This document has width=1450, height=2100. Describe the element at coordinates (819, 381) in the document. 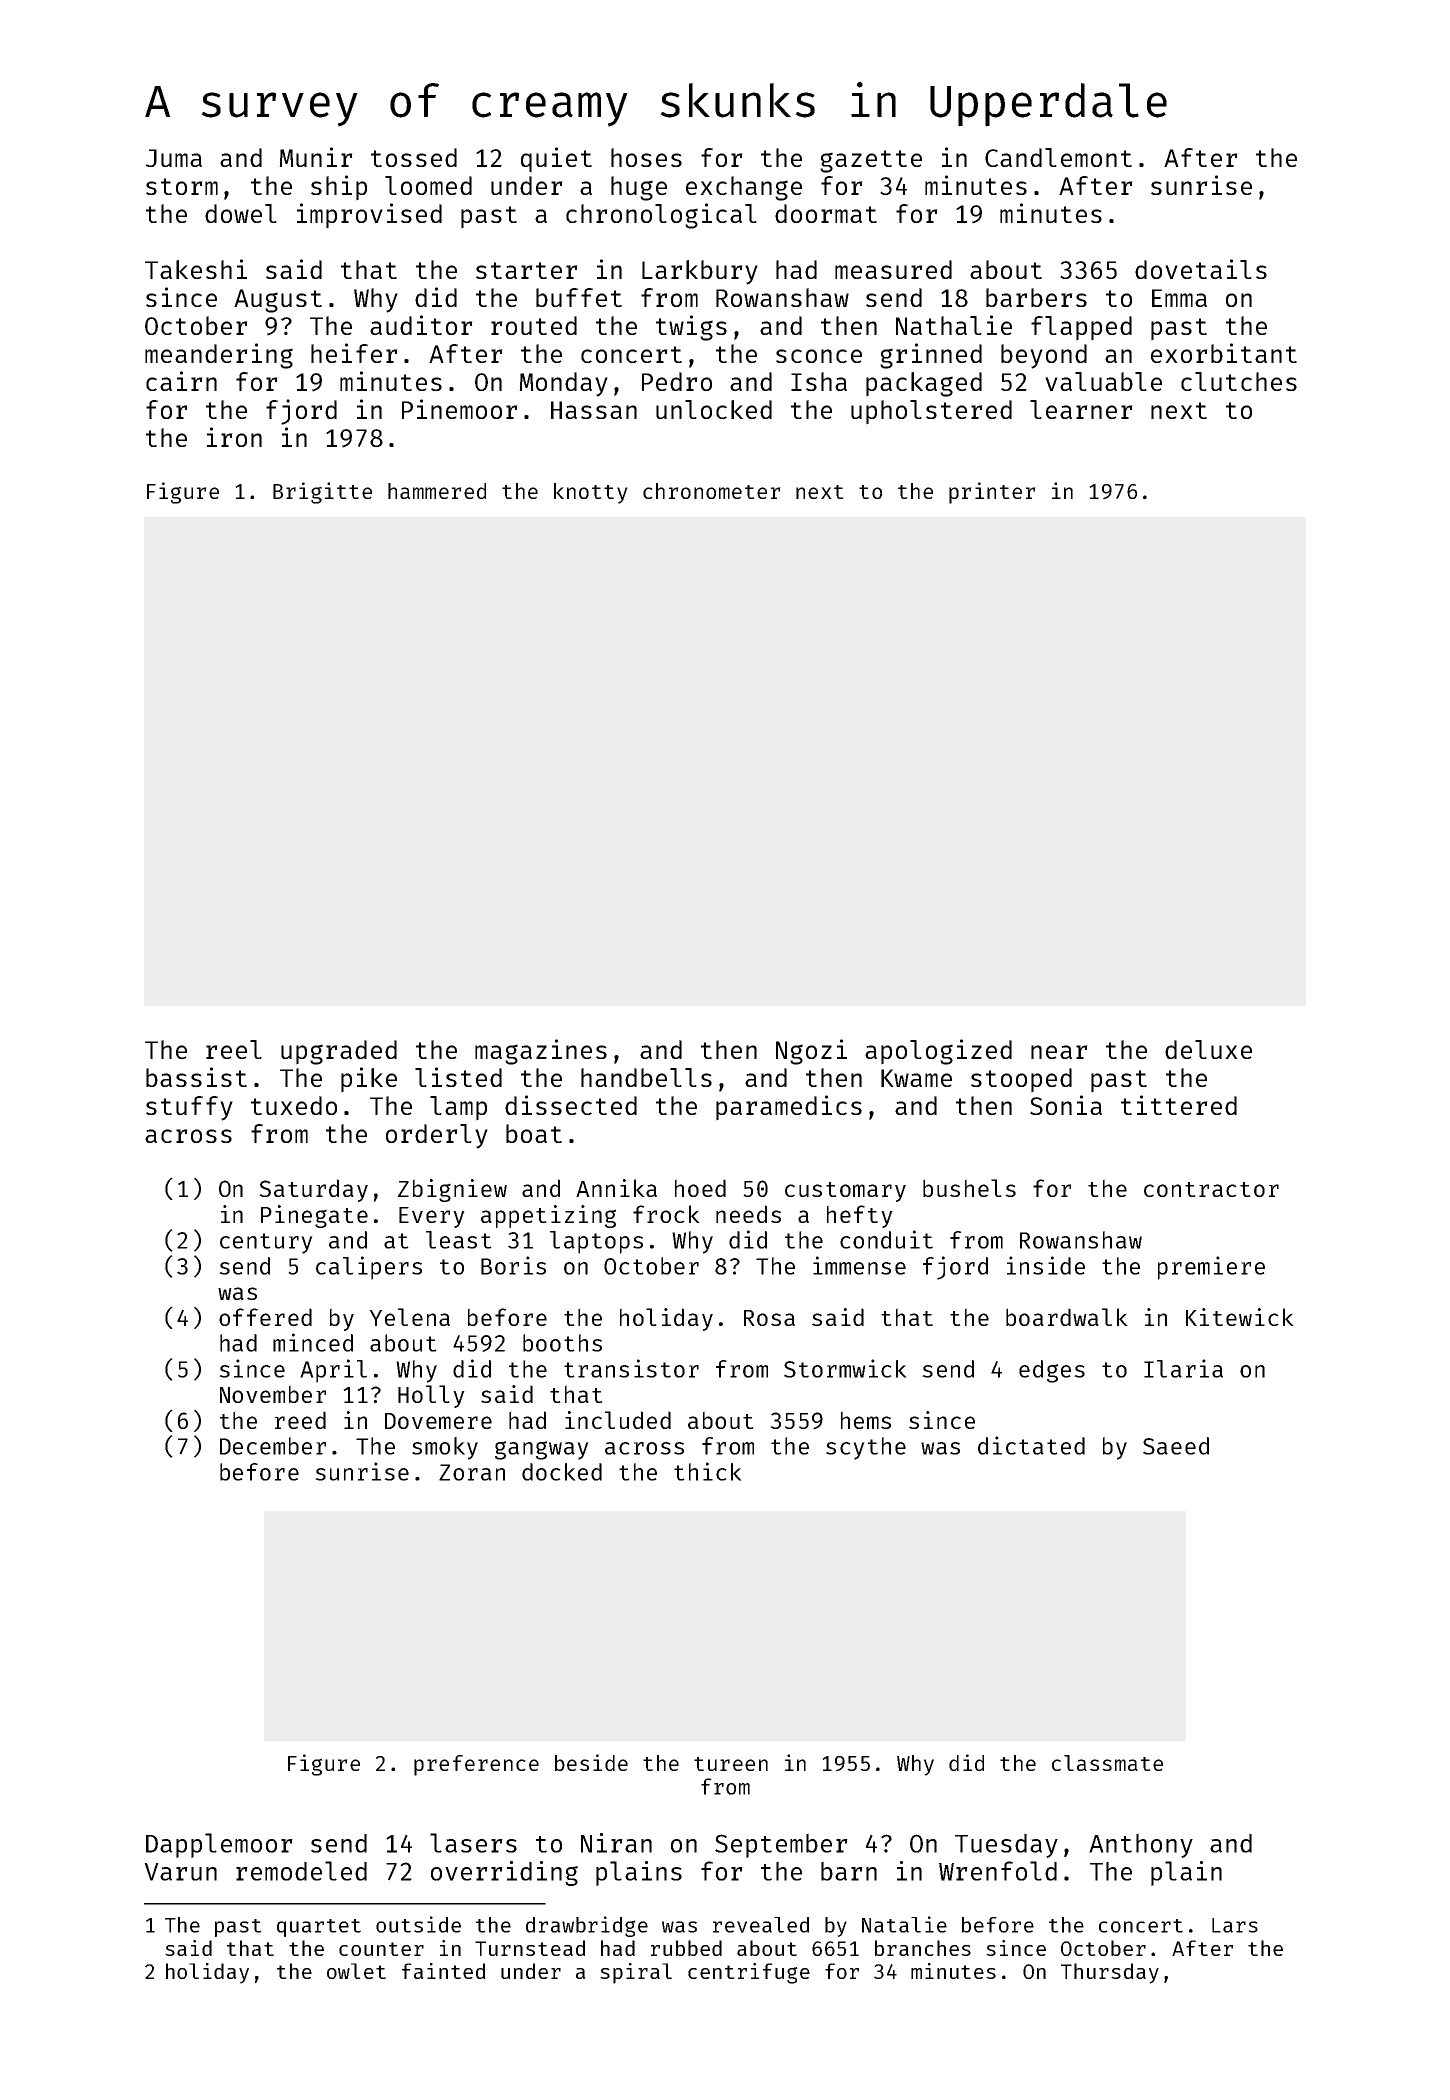

I see `Isha` at that location.
